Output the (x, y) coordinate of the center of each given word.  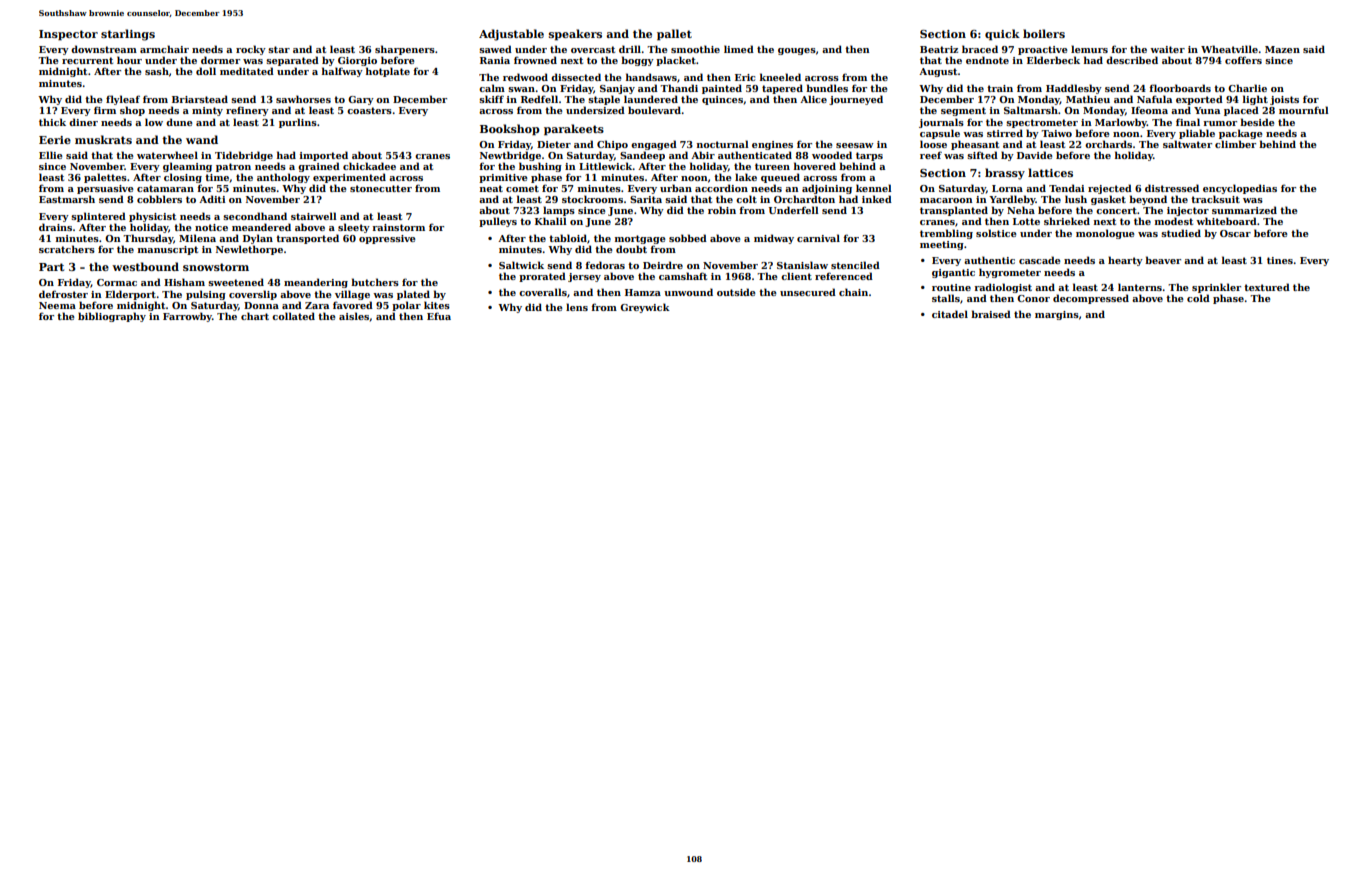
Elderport (130, 295)
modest (1174, 221)
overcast (593, 49)
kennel (874, 188)
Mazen (1282, 49)
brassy (1005, 174)
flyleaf (123, 100)
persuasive (105, 189)
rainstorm (398, 227)
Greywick (645, 308)
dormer (220, 60)
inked (877, 199)
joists (1284, 100)
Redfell (539, 99)
